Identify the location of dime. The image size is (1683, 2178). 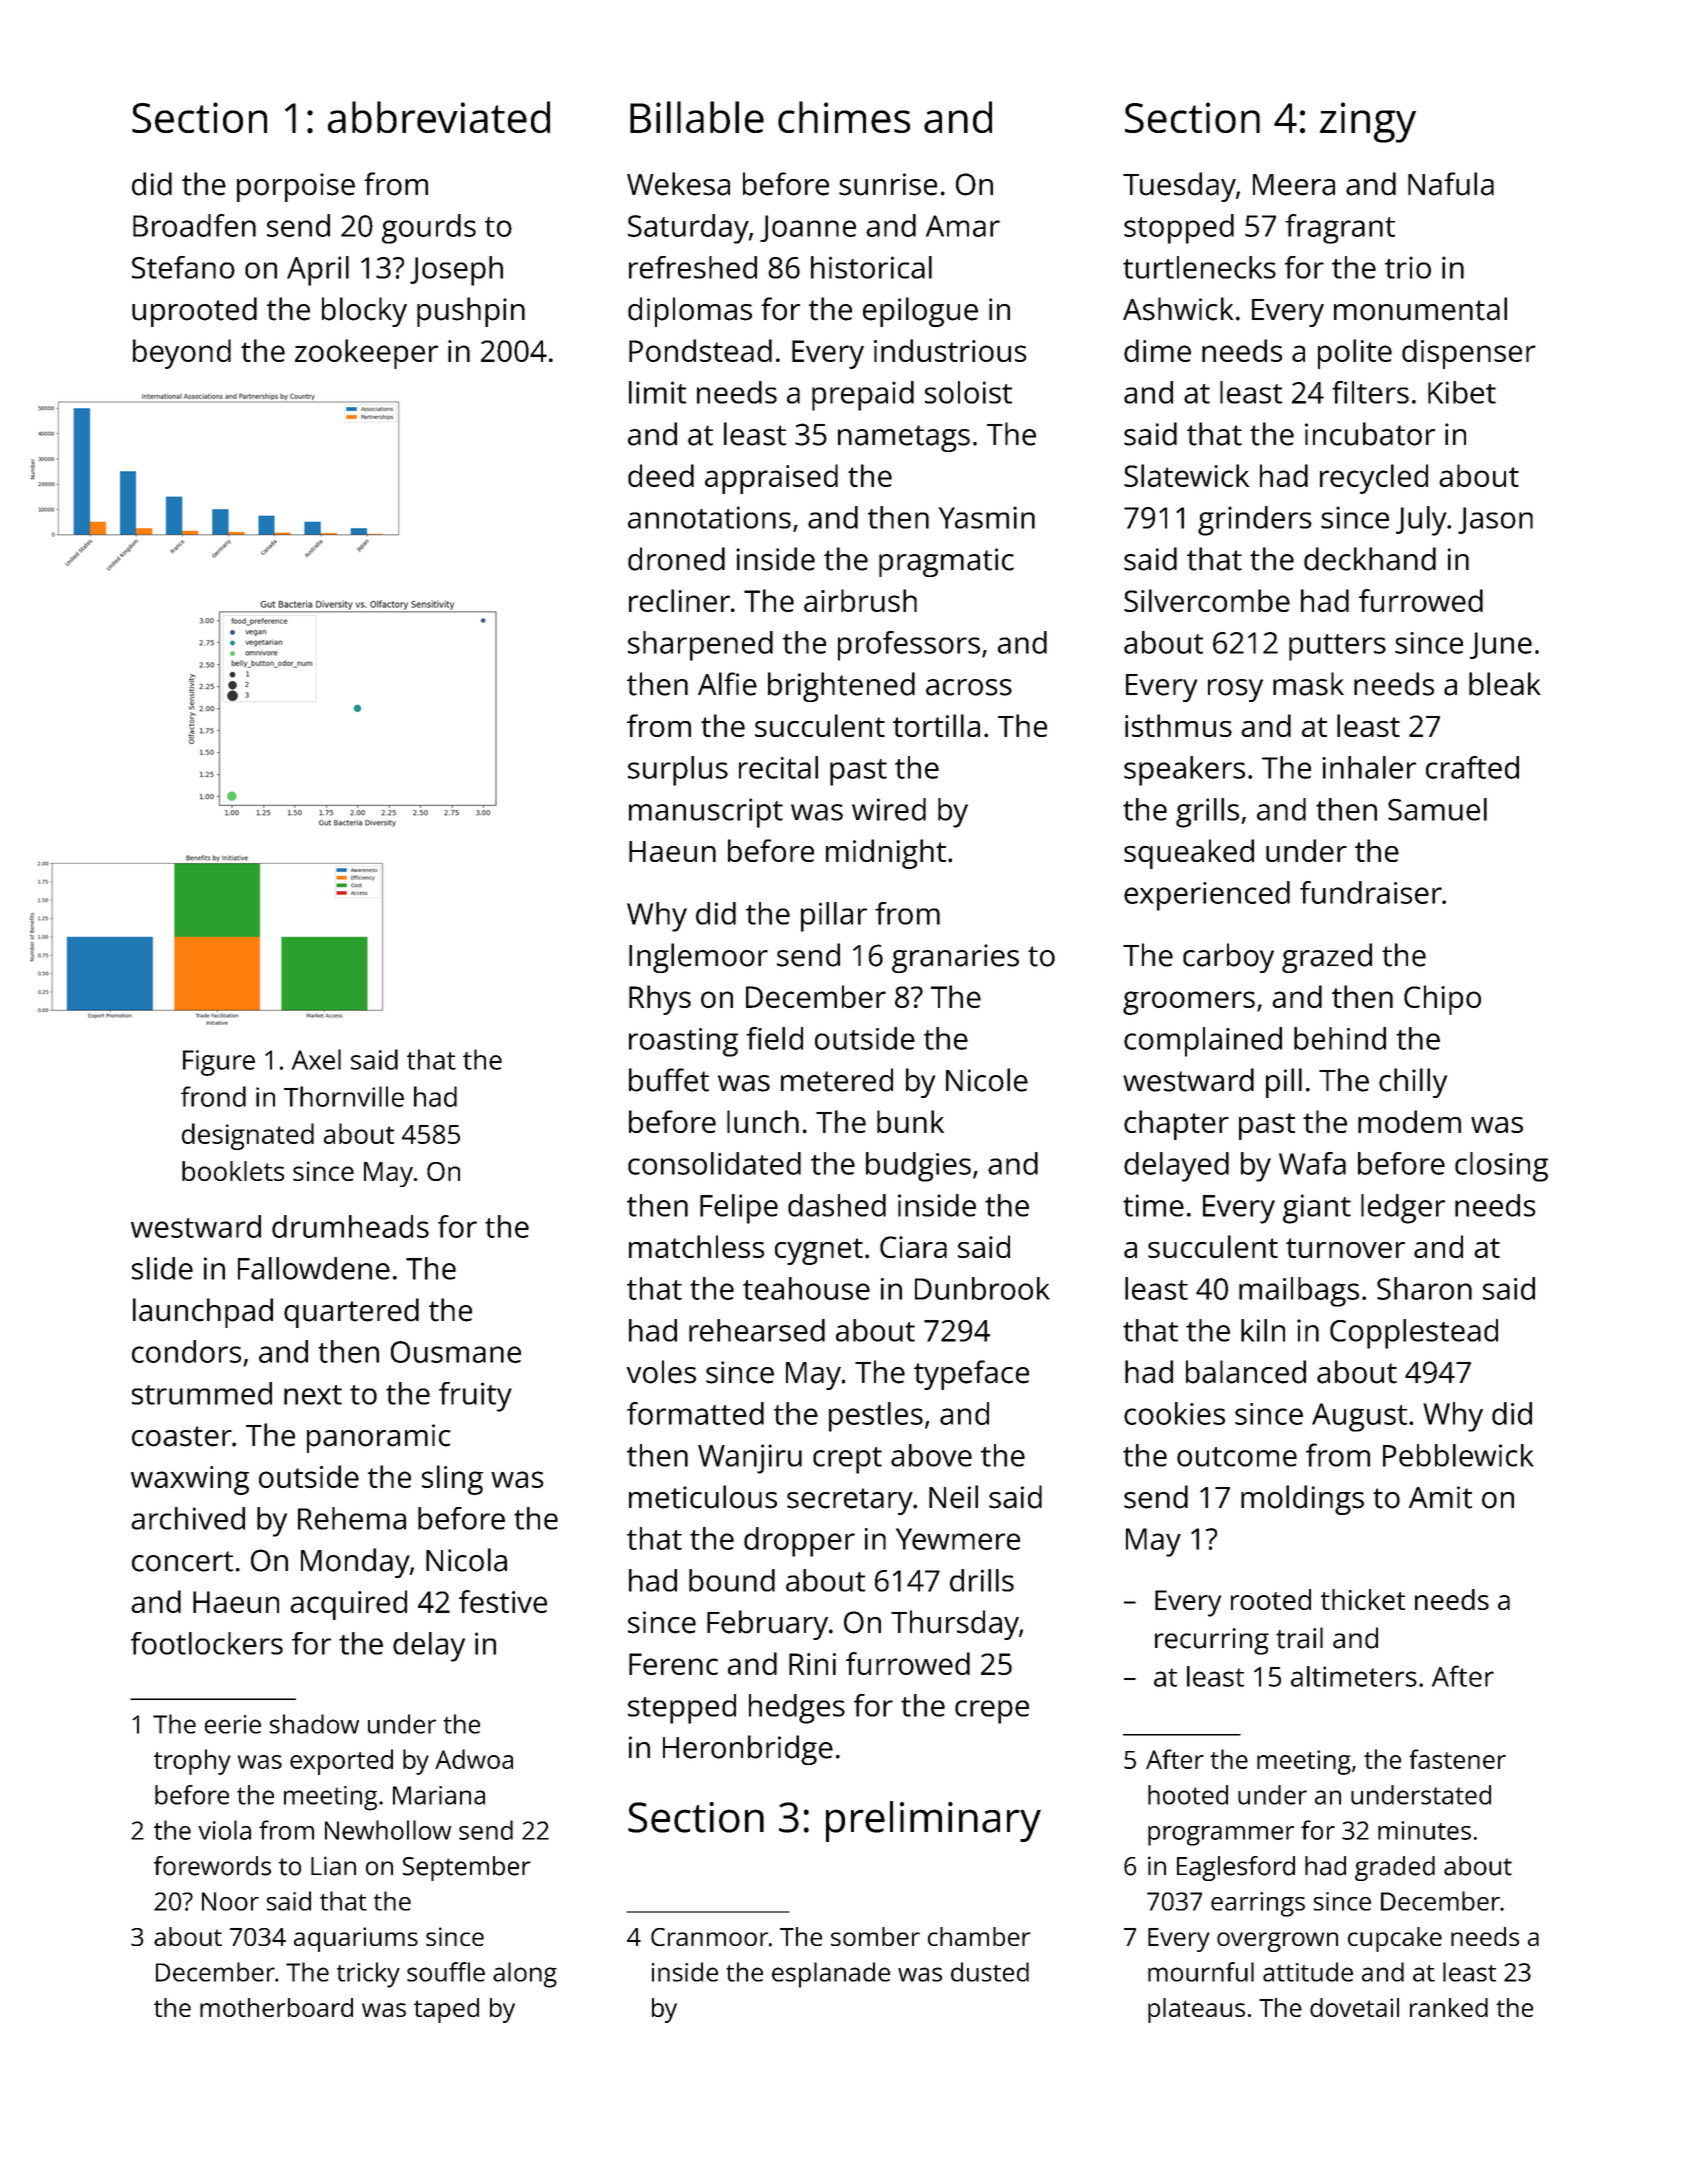
(1157, 350).
